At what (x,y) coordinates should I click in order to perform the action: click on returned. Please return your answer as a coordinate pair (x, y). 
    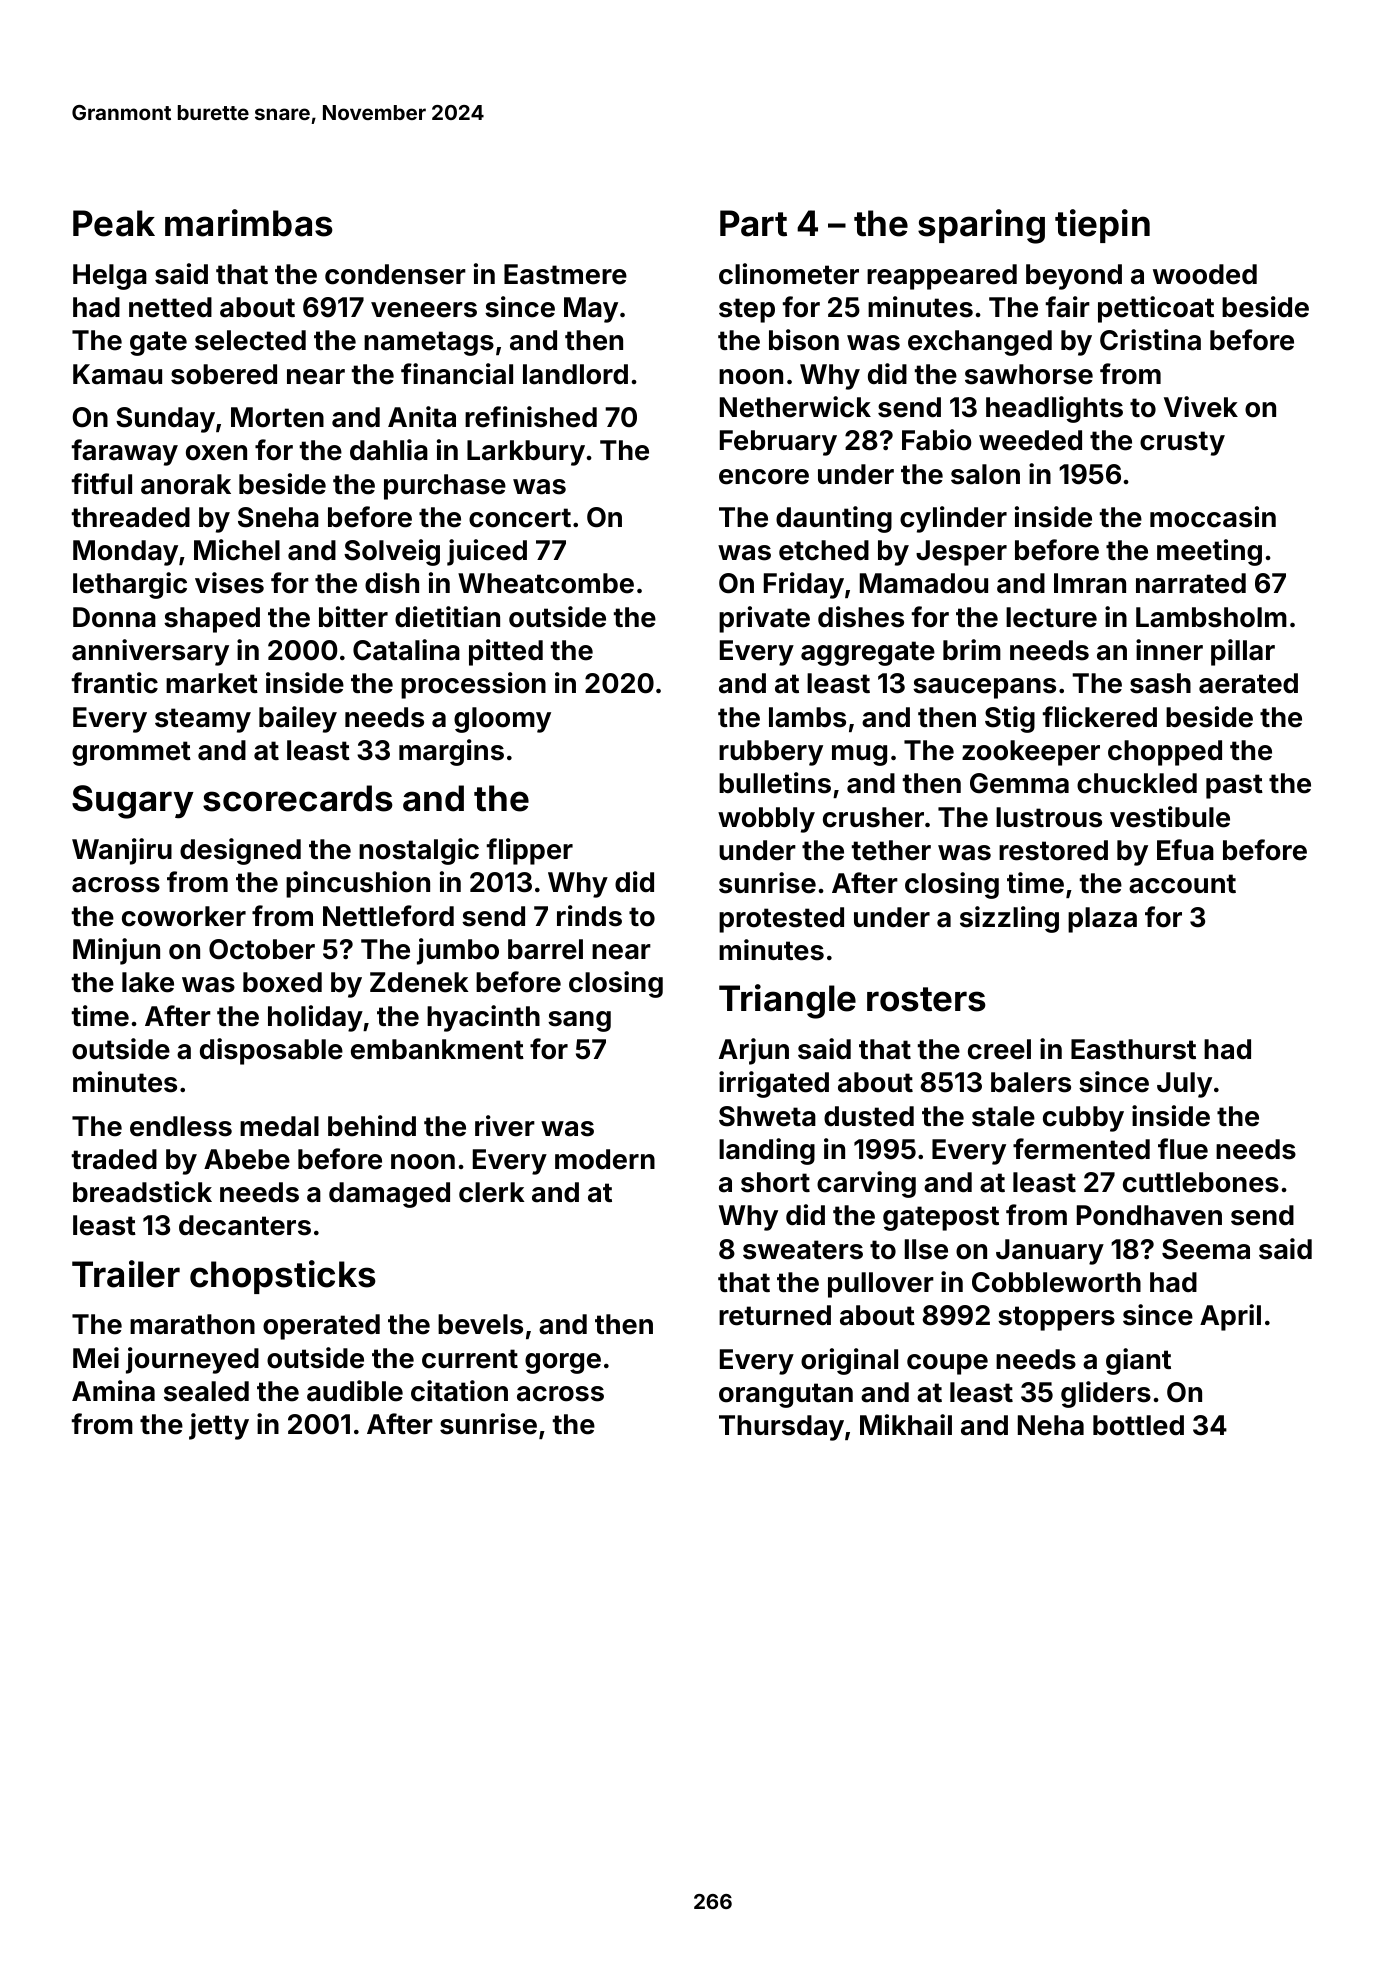
    Looking at the image, I should click on (775, 1315).
